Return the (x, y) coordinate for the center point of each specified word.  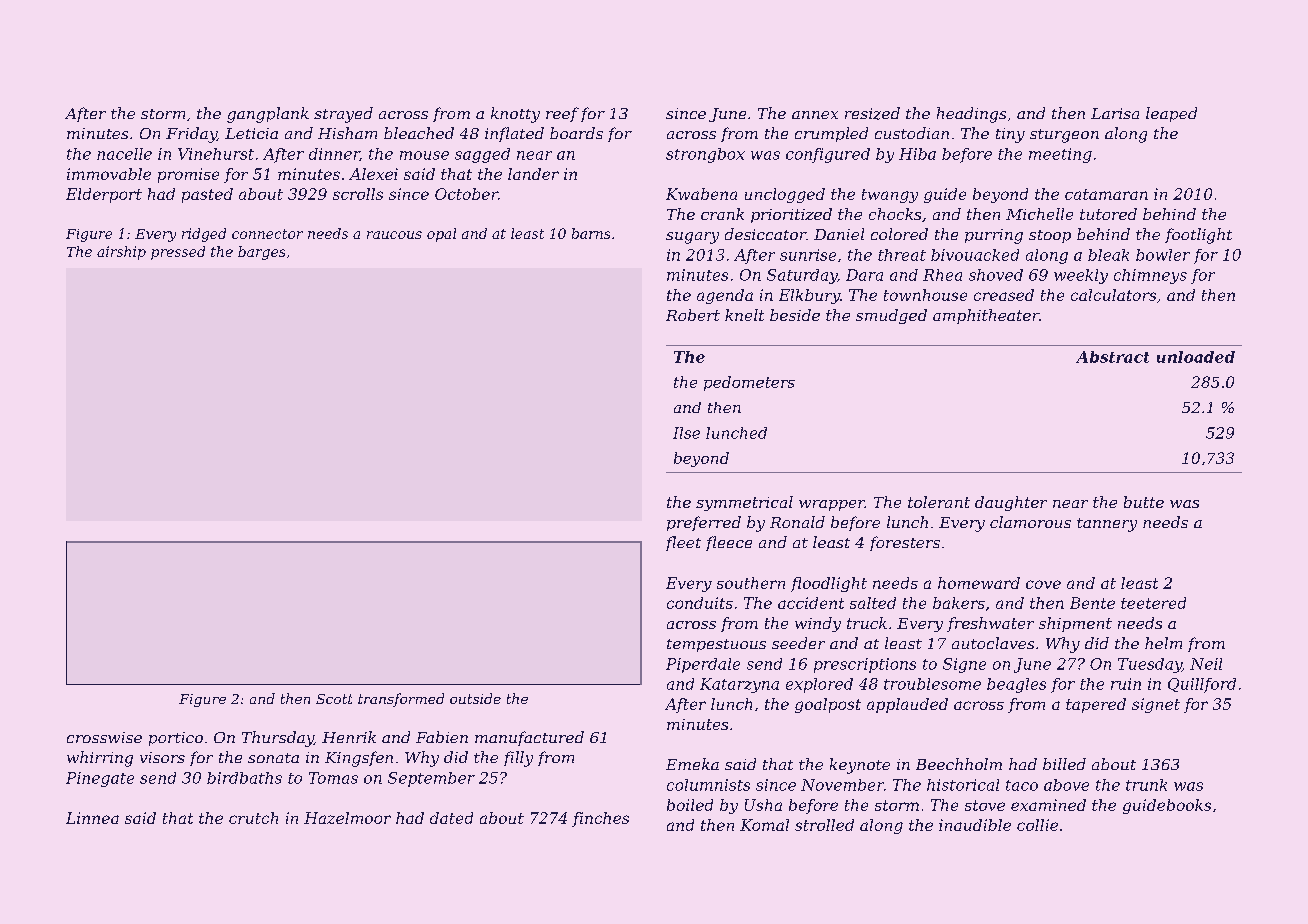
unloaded (1196, 357)
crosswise (104, 737)
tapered (1096, 705)
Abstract (1112, 357)
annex (815, 115)
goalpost (828, 705)
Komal (764, 825)
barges (261, 253)
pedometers (749, 383)
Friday (191, 135)
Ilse (686, 433)
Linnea (92, 818)
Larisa (1115, 113)
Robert (693, 315)
